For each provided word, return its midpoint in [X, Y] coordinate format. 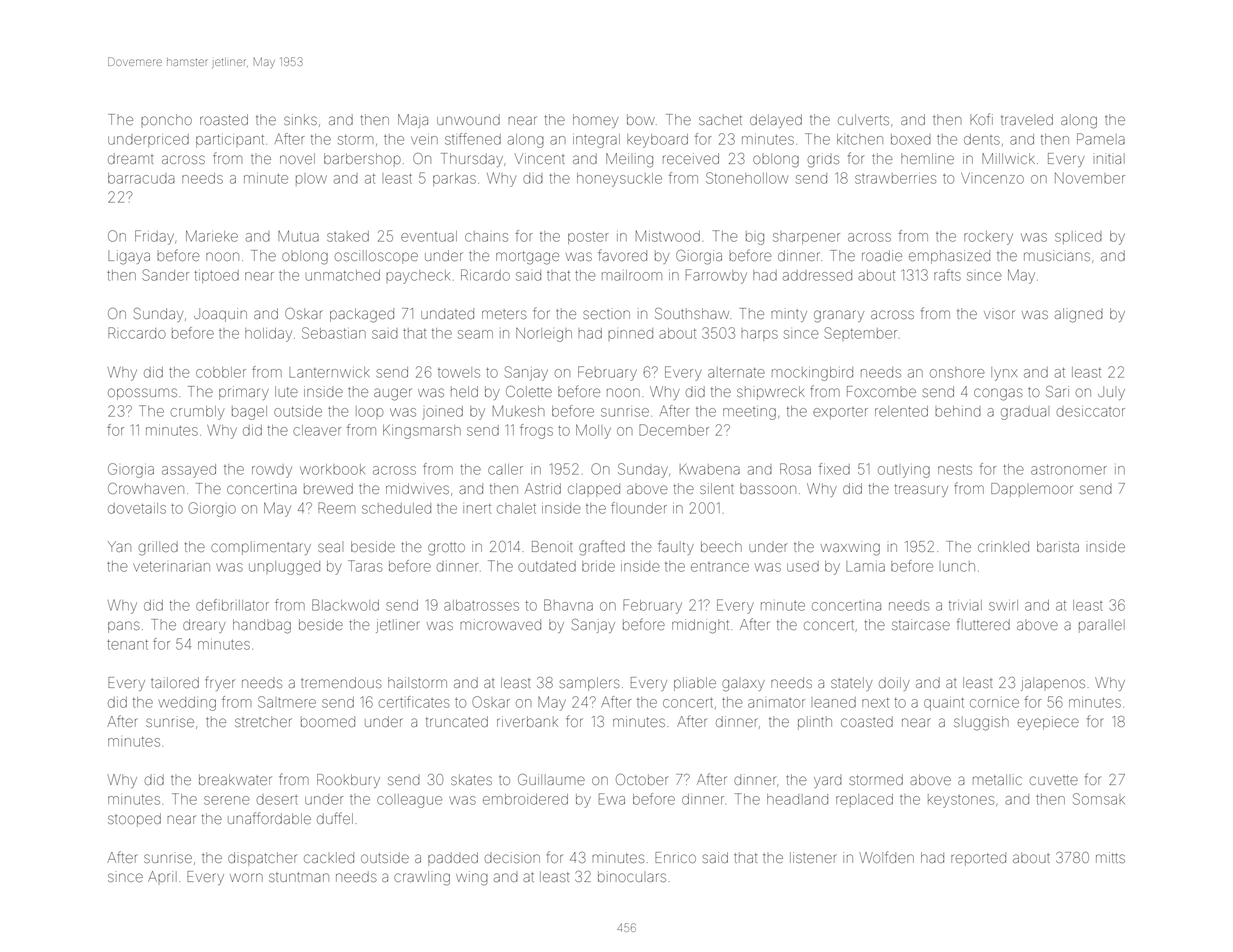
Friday [154, 237]
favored [622, 255]
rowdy [272, 471]
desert [277, 800]
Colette [529, 391]
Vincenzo [992, 178]
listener [813, 857]
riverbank [527, 721]
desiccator [1091, 412]
